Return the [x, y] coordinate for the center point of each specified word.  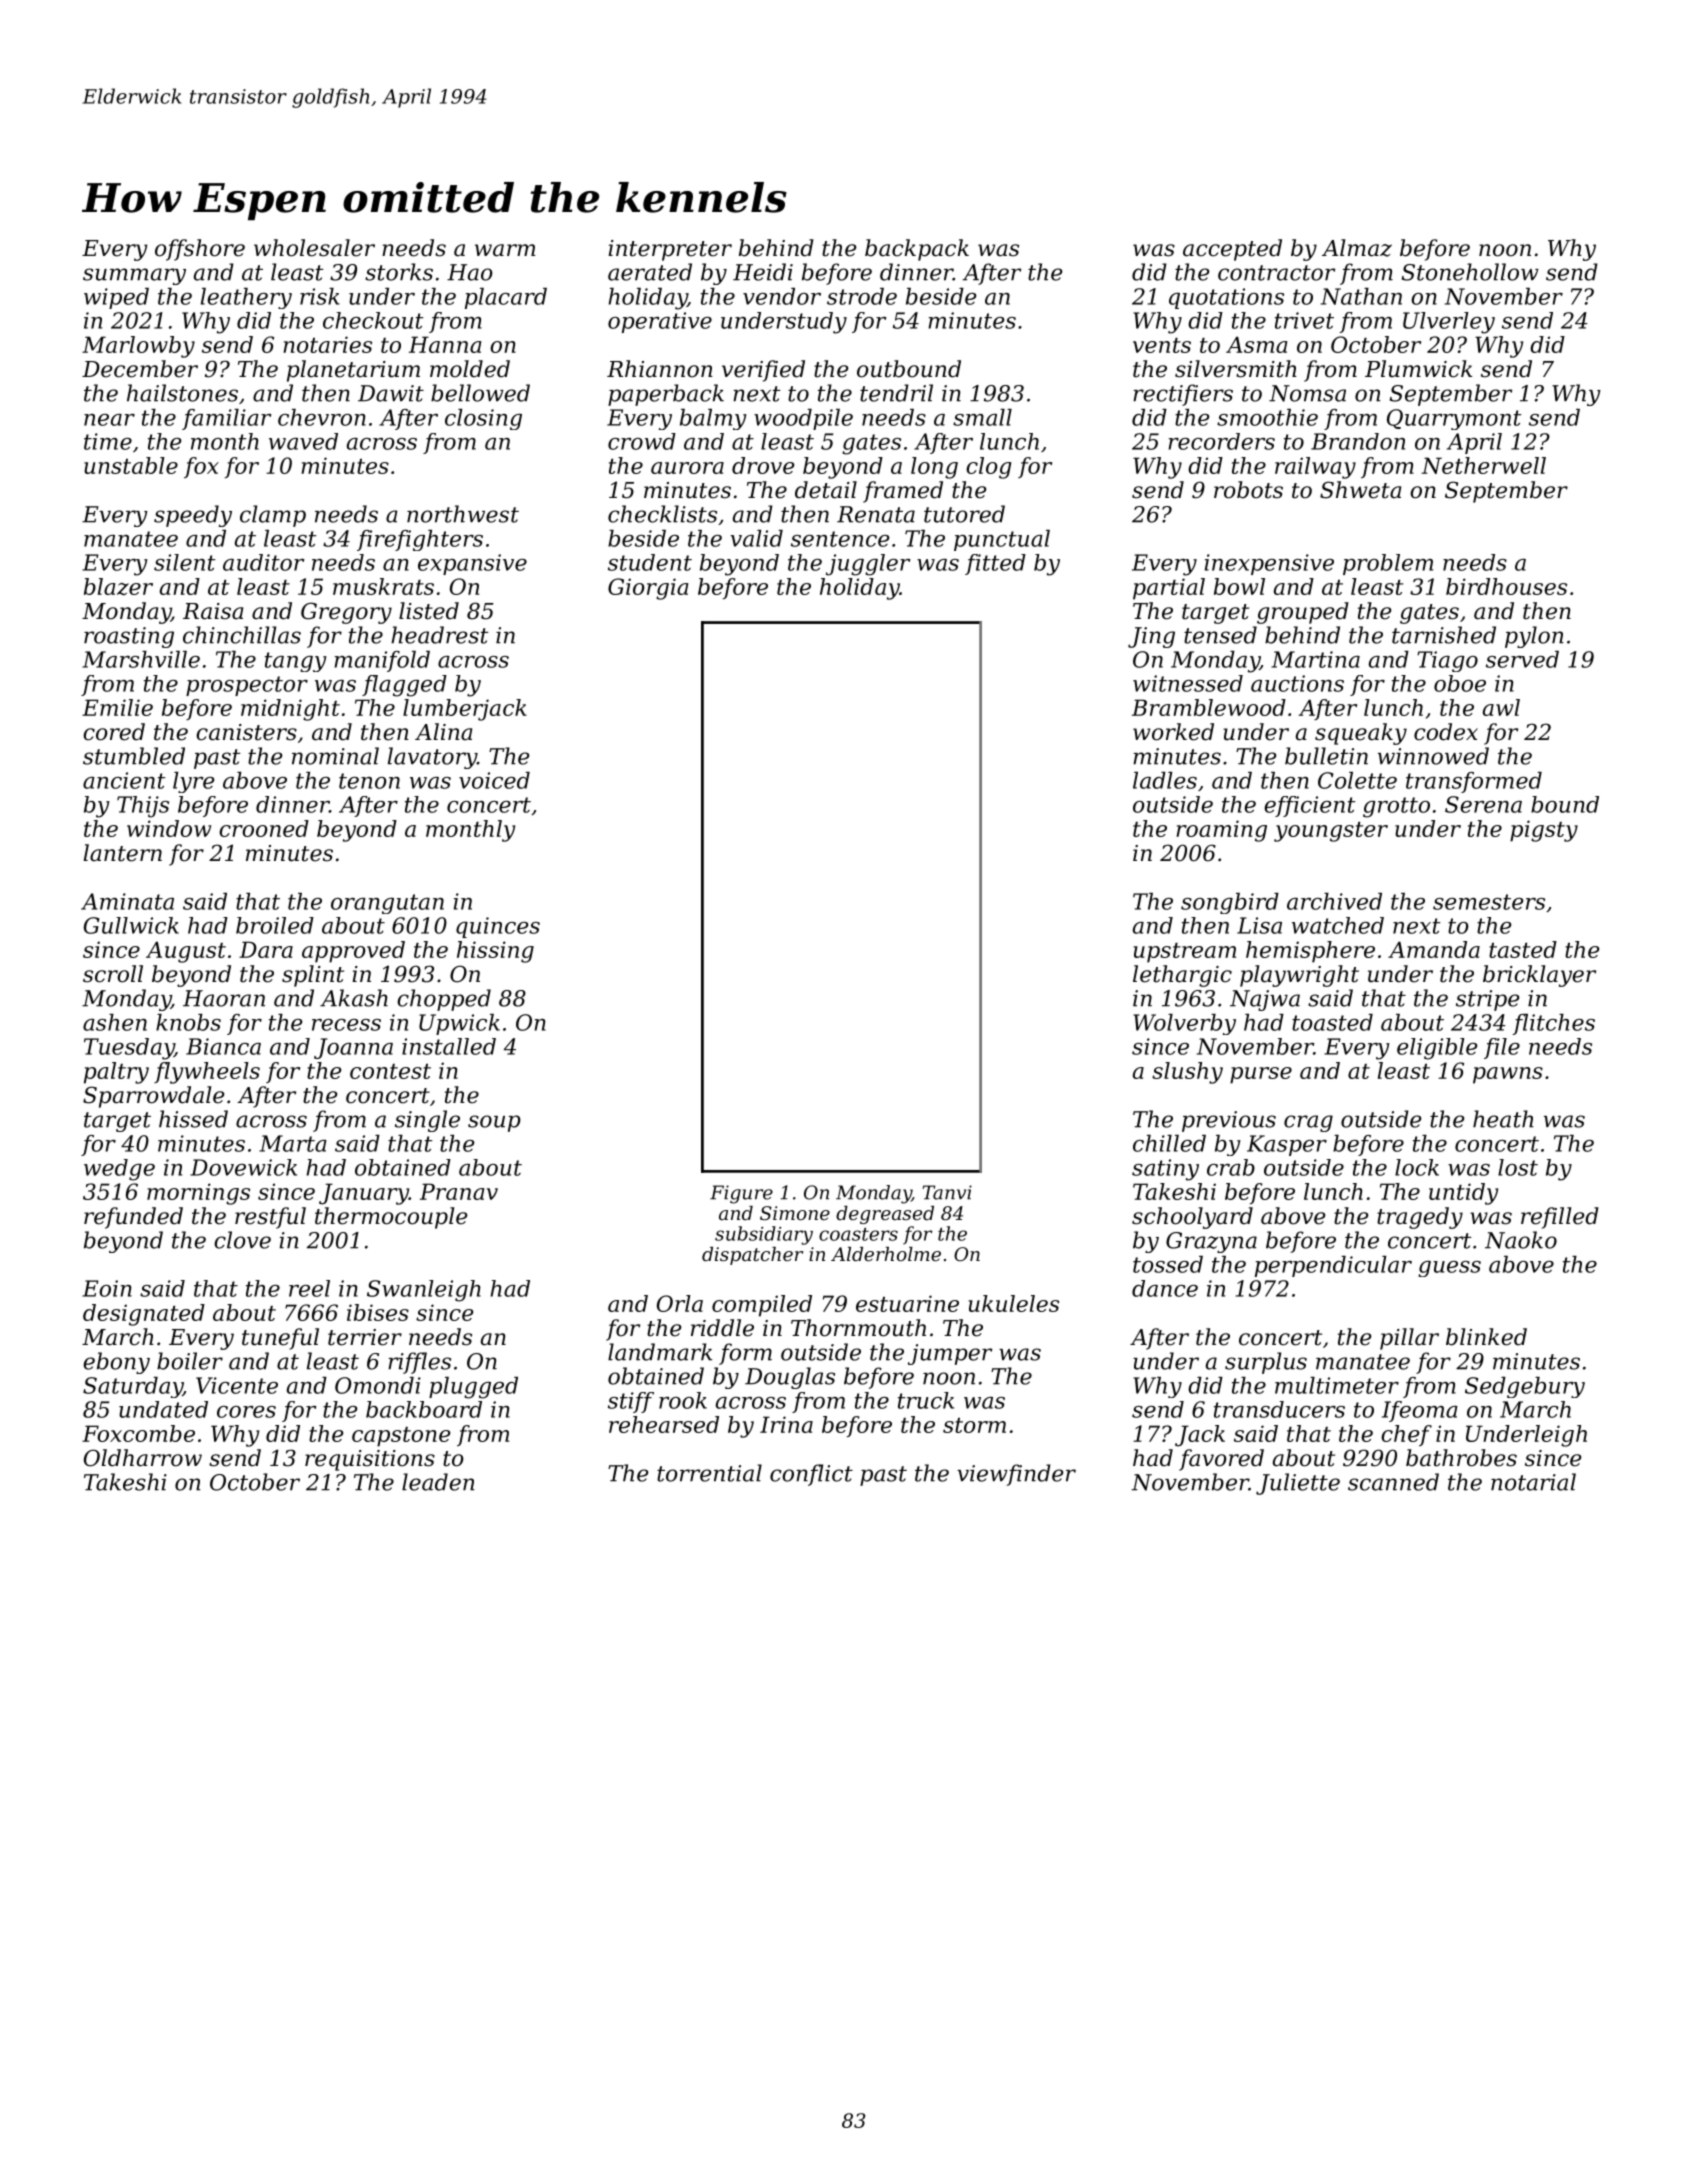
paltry [116, 1073]
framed [903, 492]
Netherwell [1483, 465]
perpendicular [1333, 1266]
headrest [439, 635]
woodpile [803, 419]
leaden [438, 1482]
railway [1315, 468]
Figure [741, 1194]
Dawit [391, 393]
